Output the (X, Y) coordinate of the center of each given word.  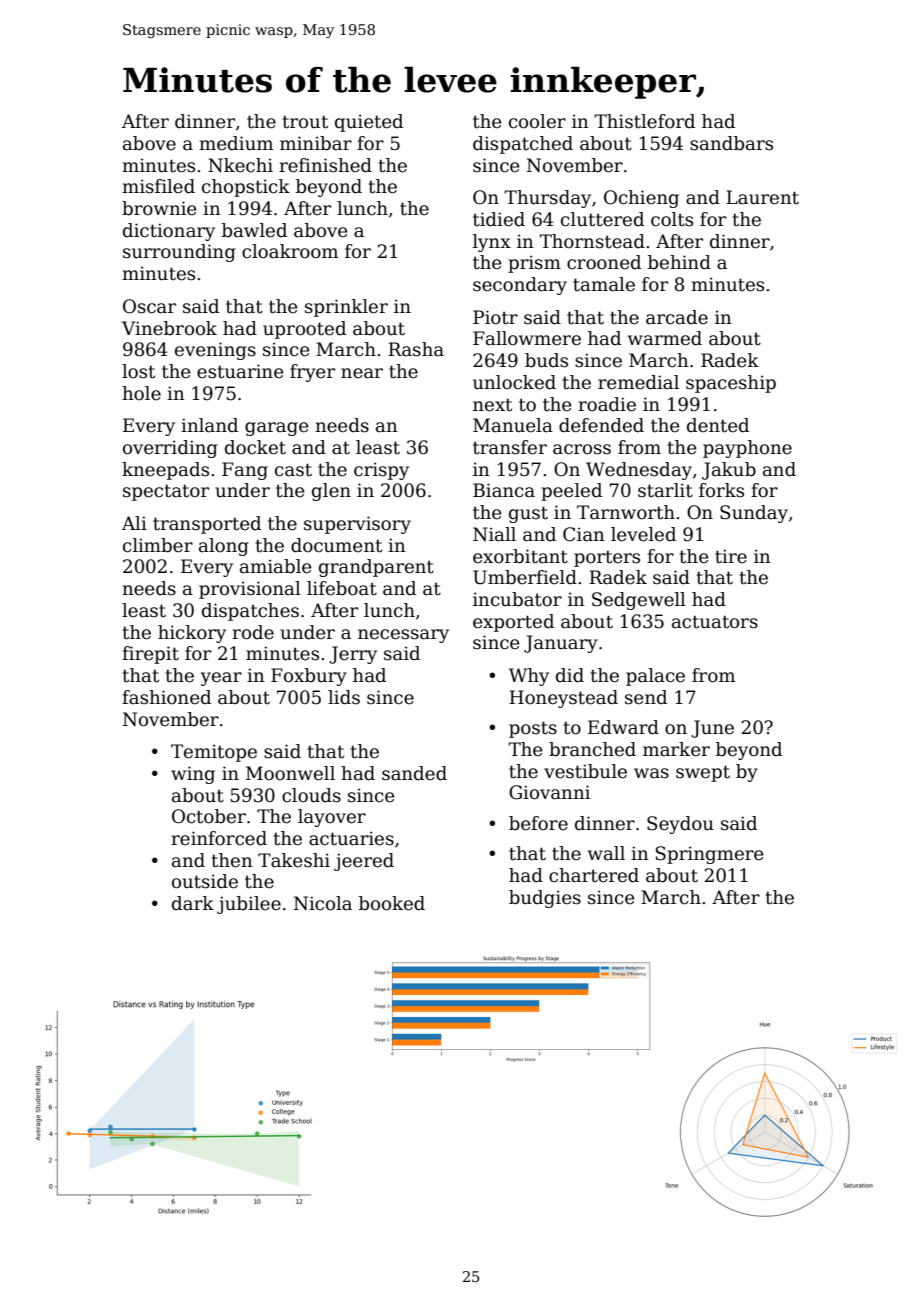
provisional (250, 590)
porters (607, 558)
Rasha (416, 349)
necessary (403, 636)
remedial (638, 382)
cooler (537, 121)
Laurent (762, 197)
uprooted (304, 330)
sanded (414, 773)
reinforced (219, 838)
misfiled (158, 186)
